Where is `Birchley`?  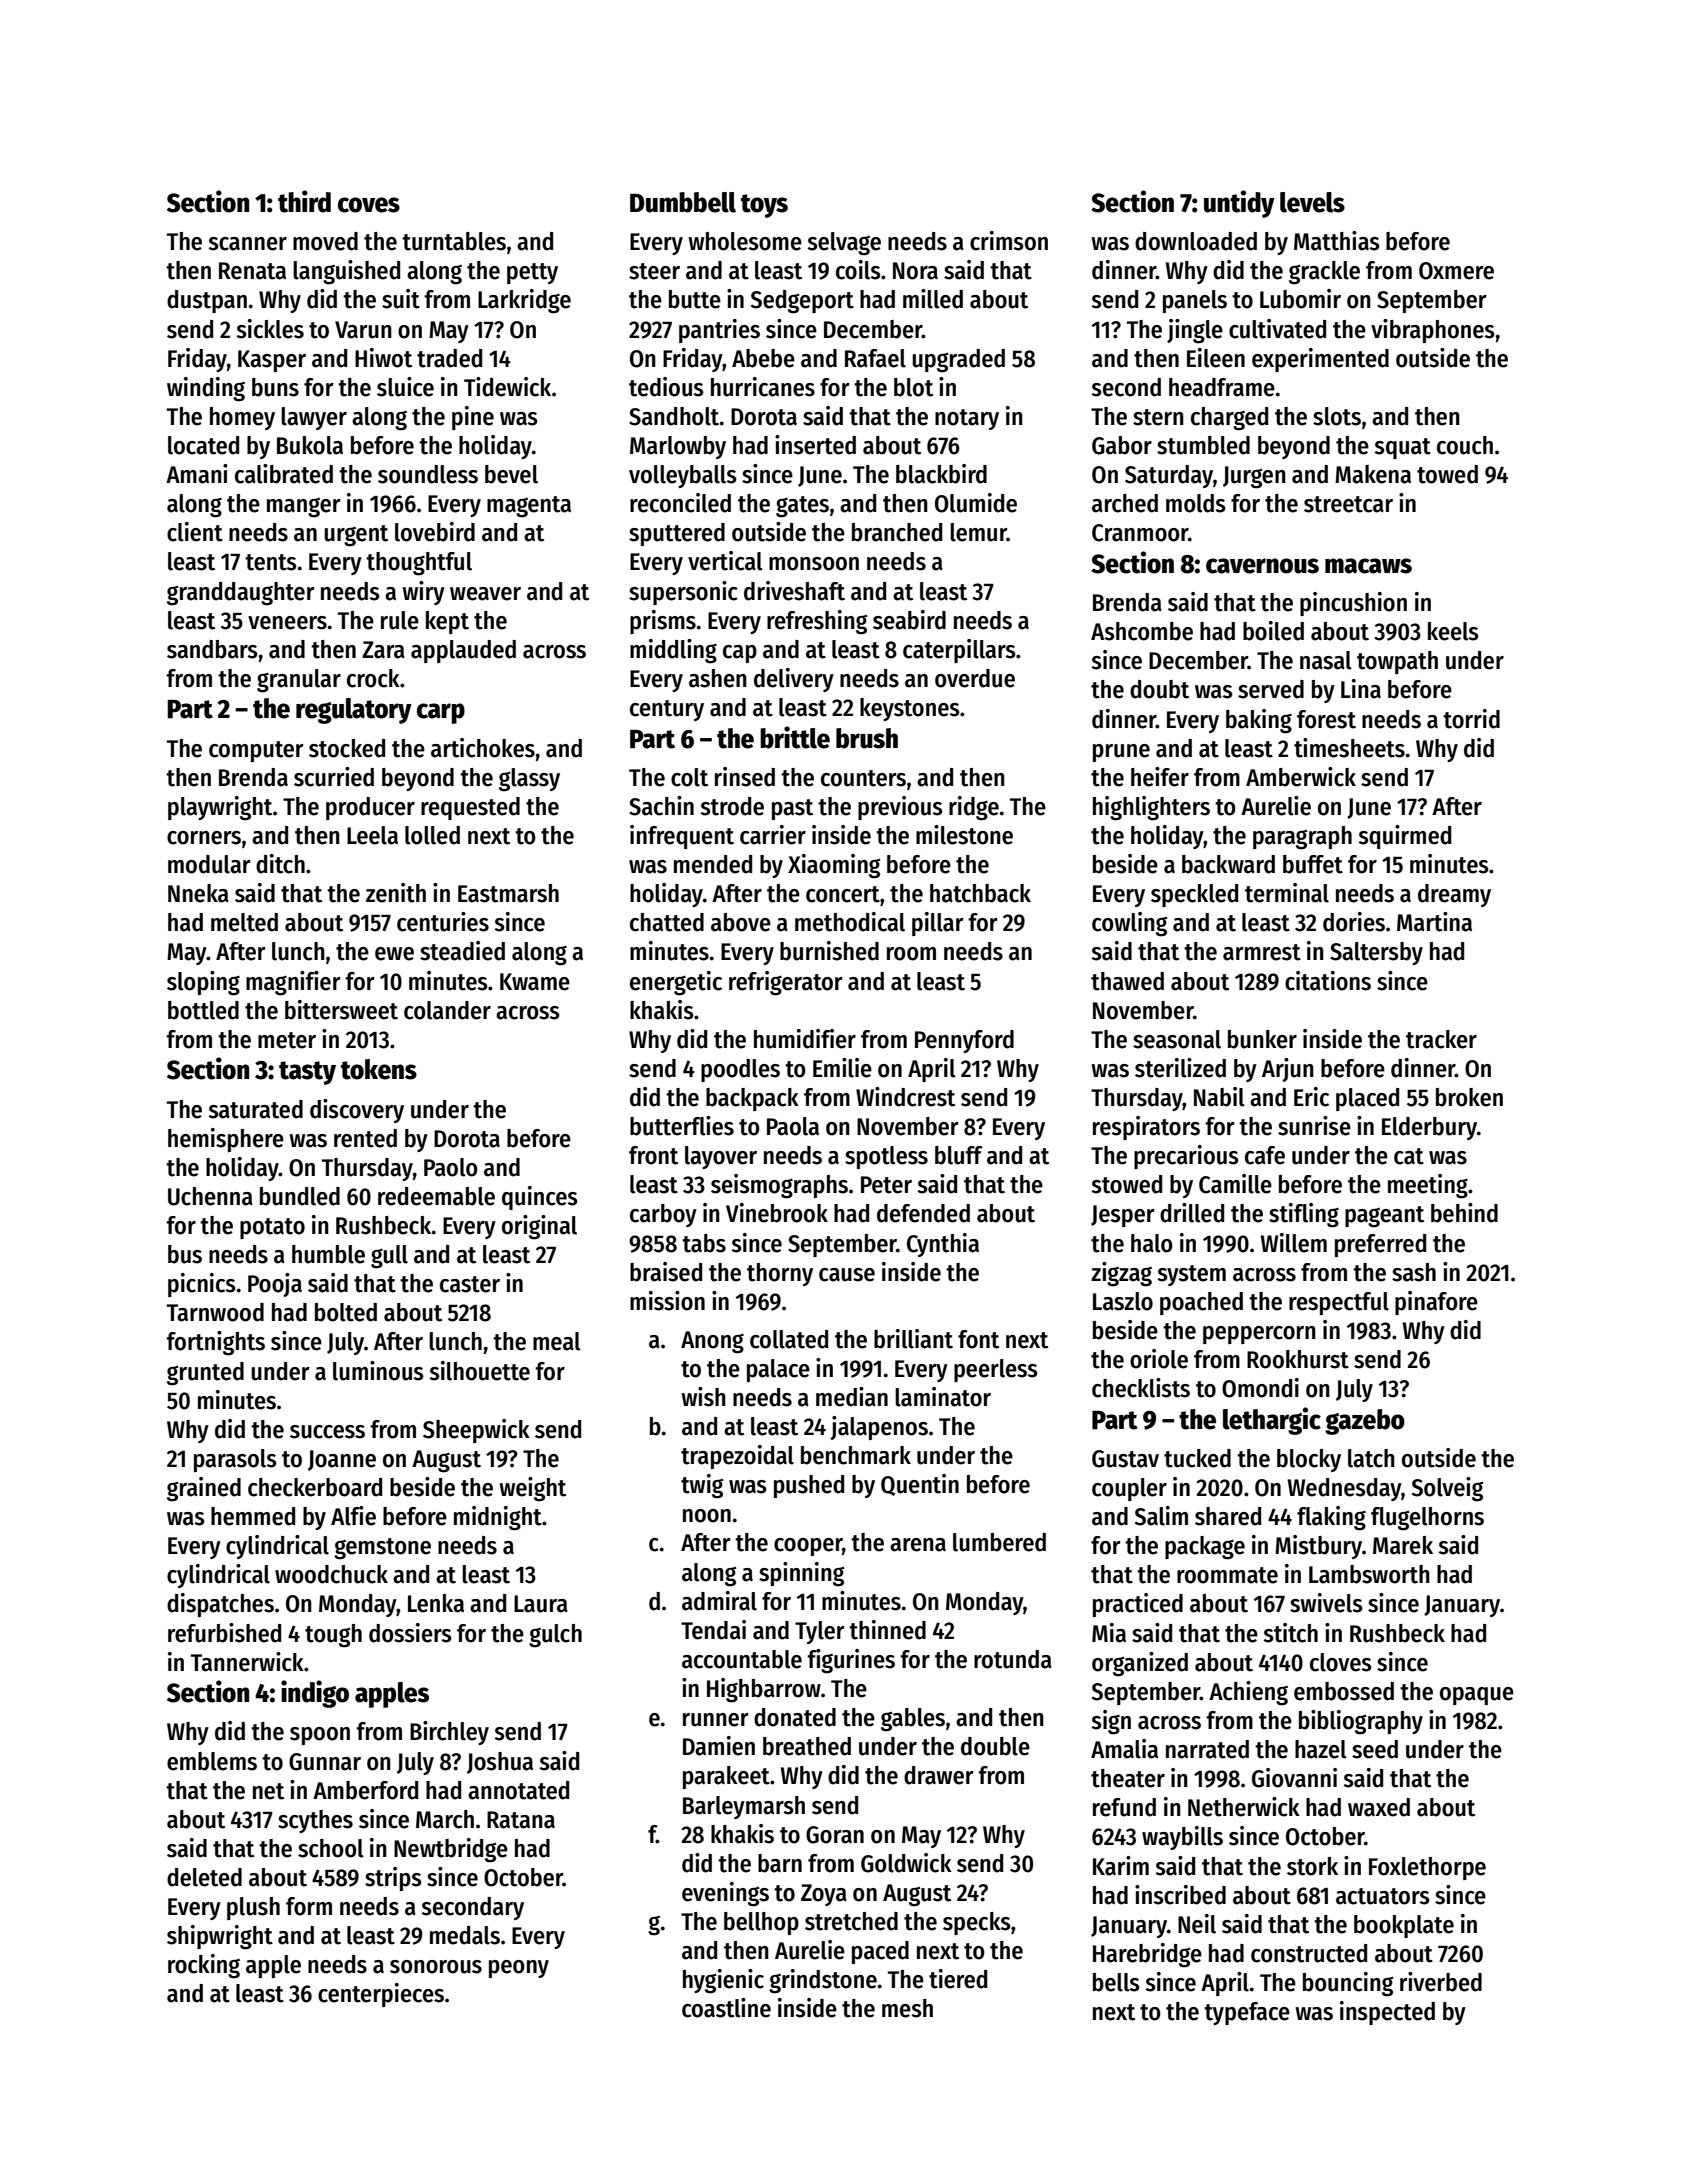 Birchley is located at coordinates (449, 1733).
